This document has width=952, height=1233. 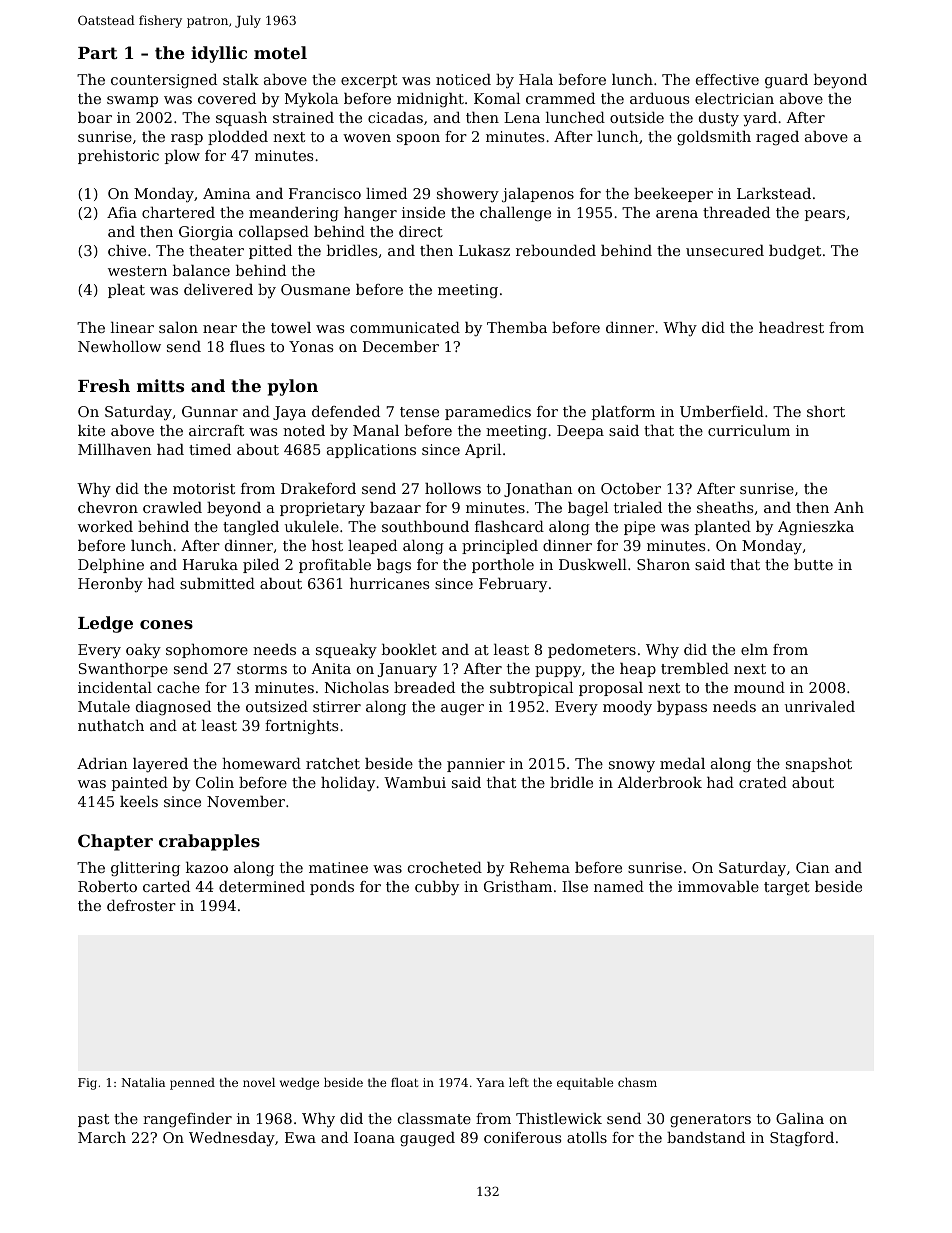 I want to click on guard, so click(x=786, y=81).
